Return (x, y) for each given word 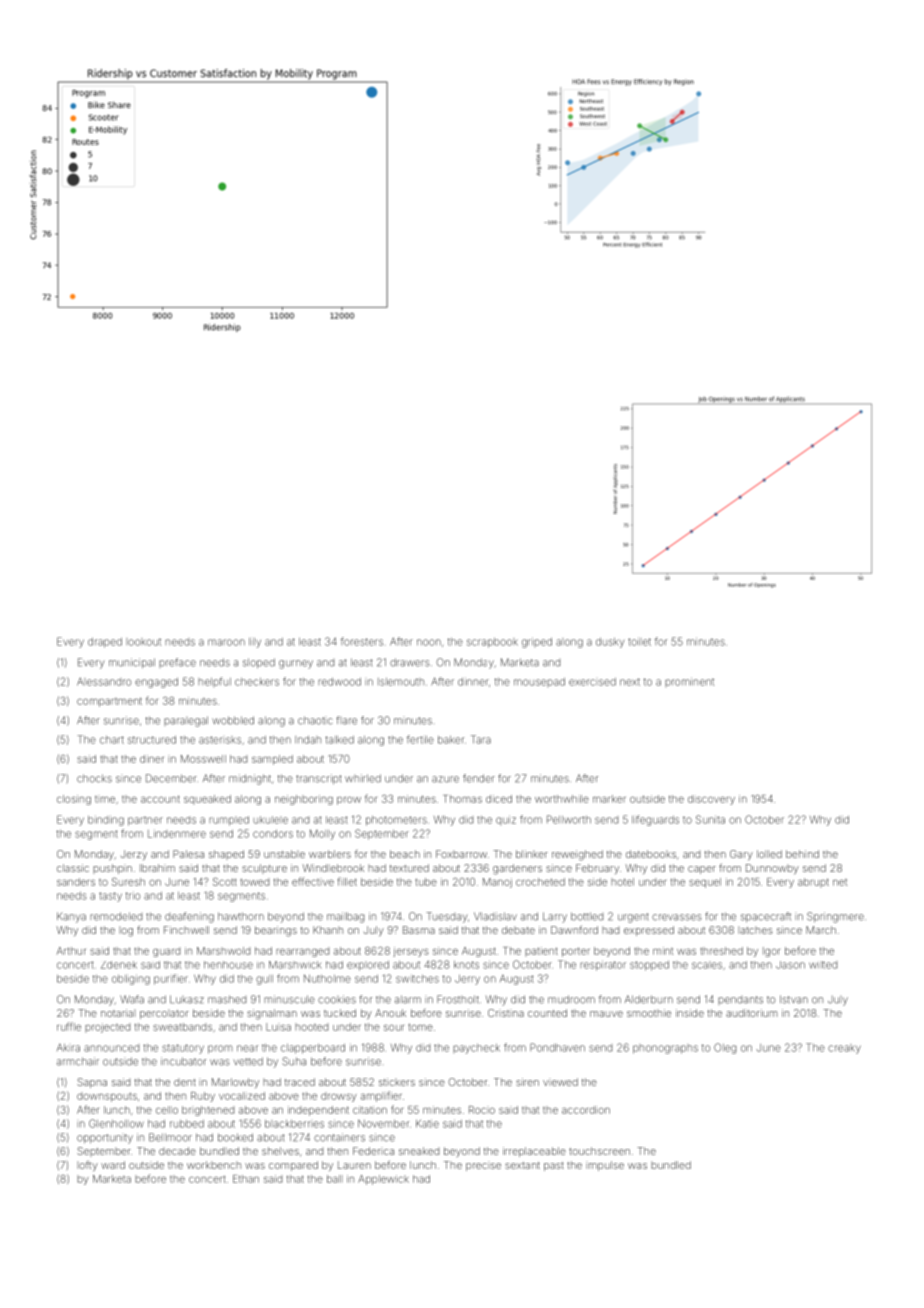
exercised (592, 682)
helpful (214, 682)
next (630, 682)
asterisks (220, 740)
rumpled (229, 821)
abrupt (813, 883)
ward (113, 1165)
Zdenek (119, 965)
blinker (532, 854)
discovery (711, 800)
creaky (844, 1049)
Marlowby (235, 1083)
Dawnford (574, 930)
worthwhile (562, 799)
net (840, 882)
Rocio (482, 1110)
